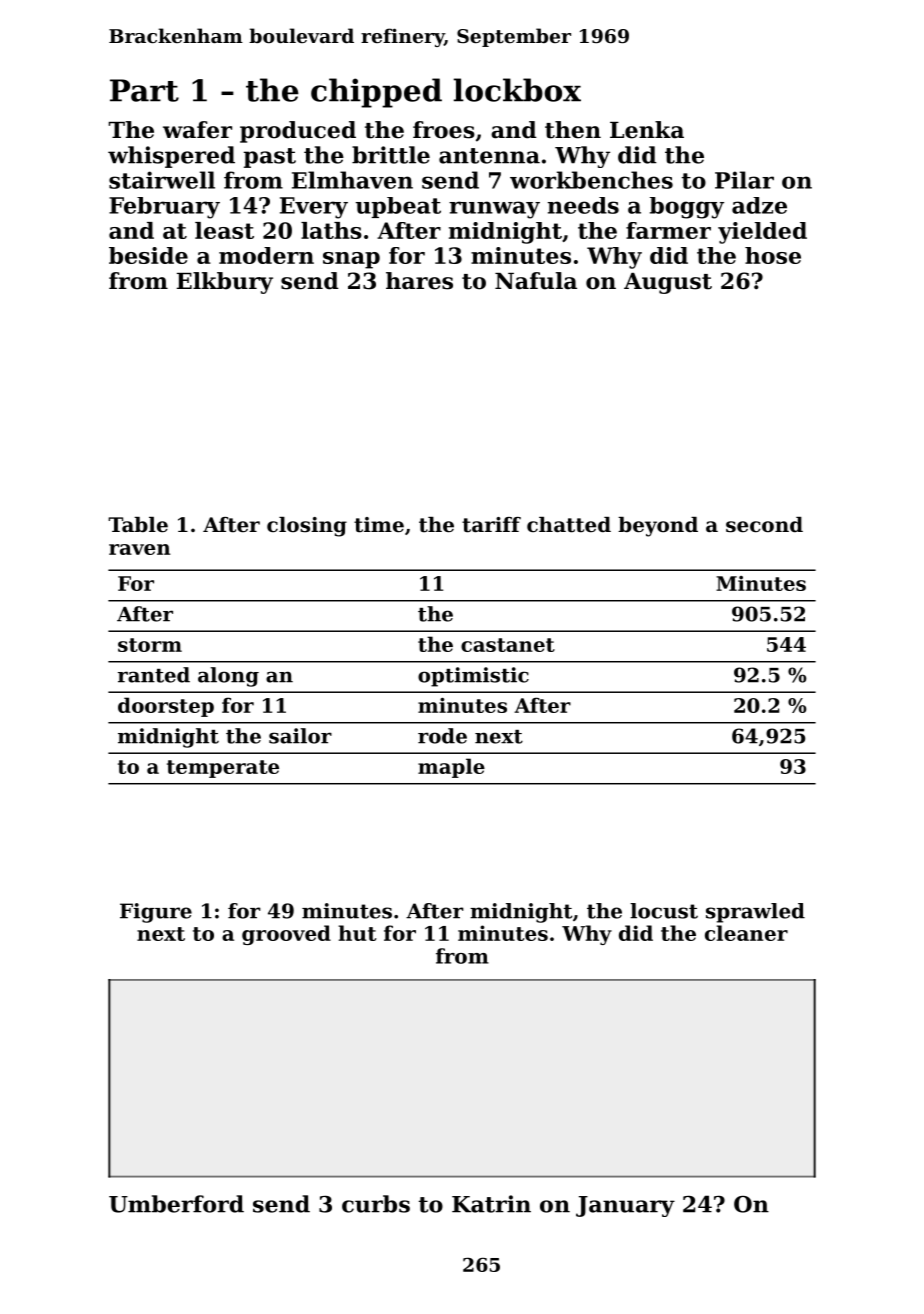  I want to click on second, so click(764, 525).
